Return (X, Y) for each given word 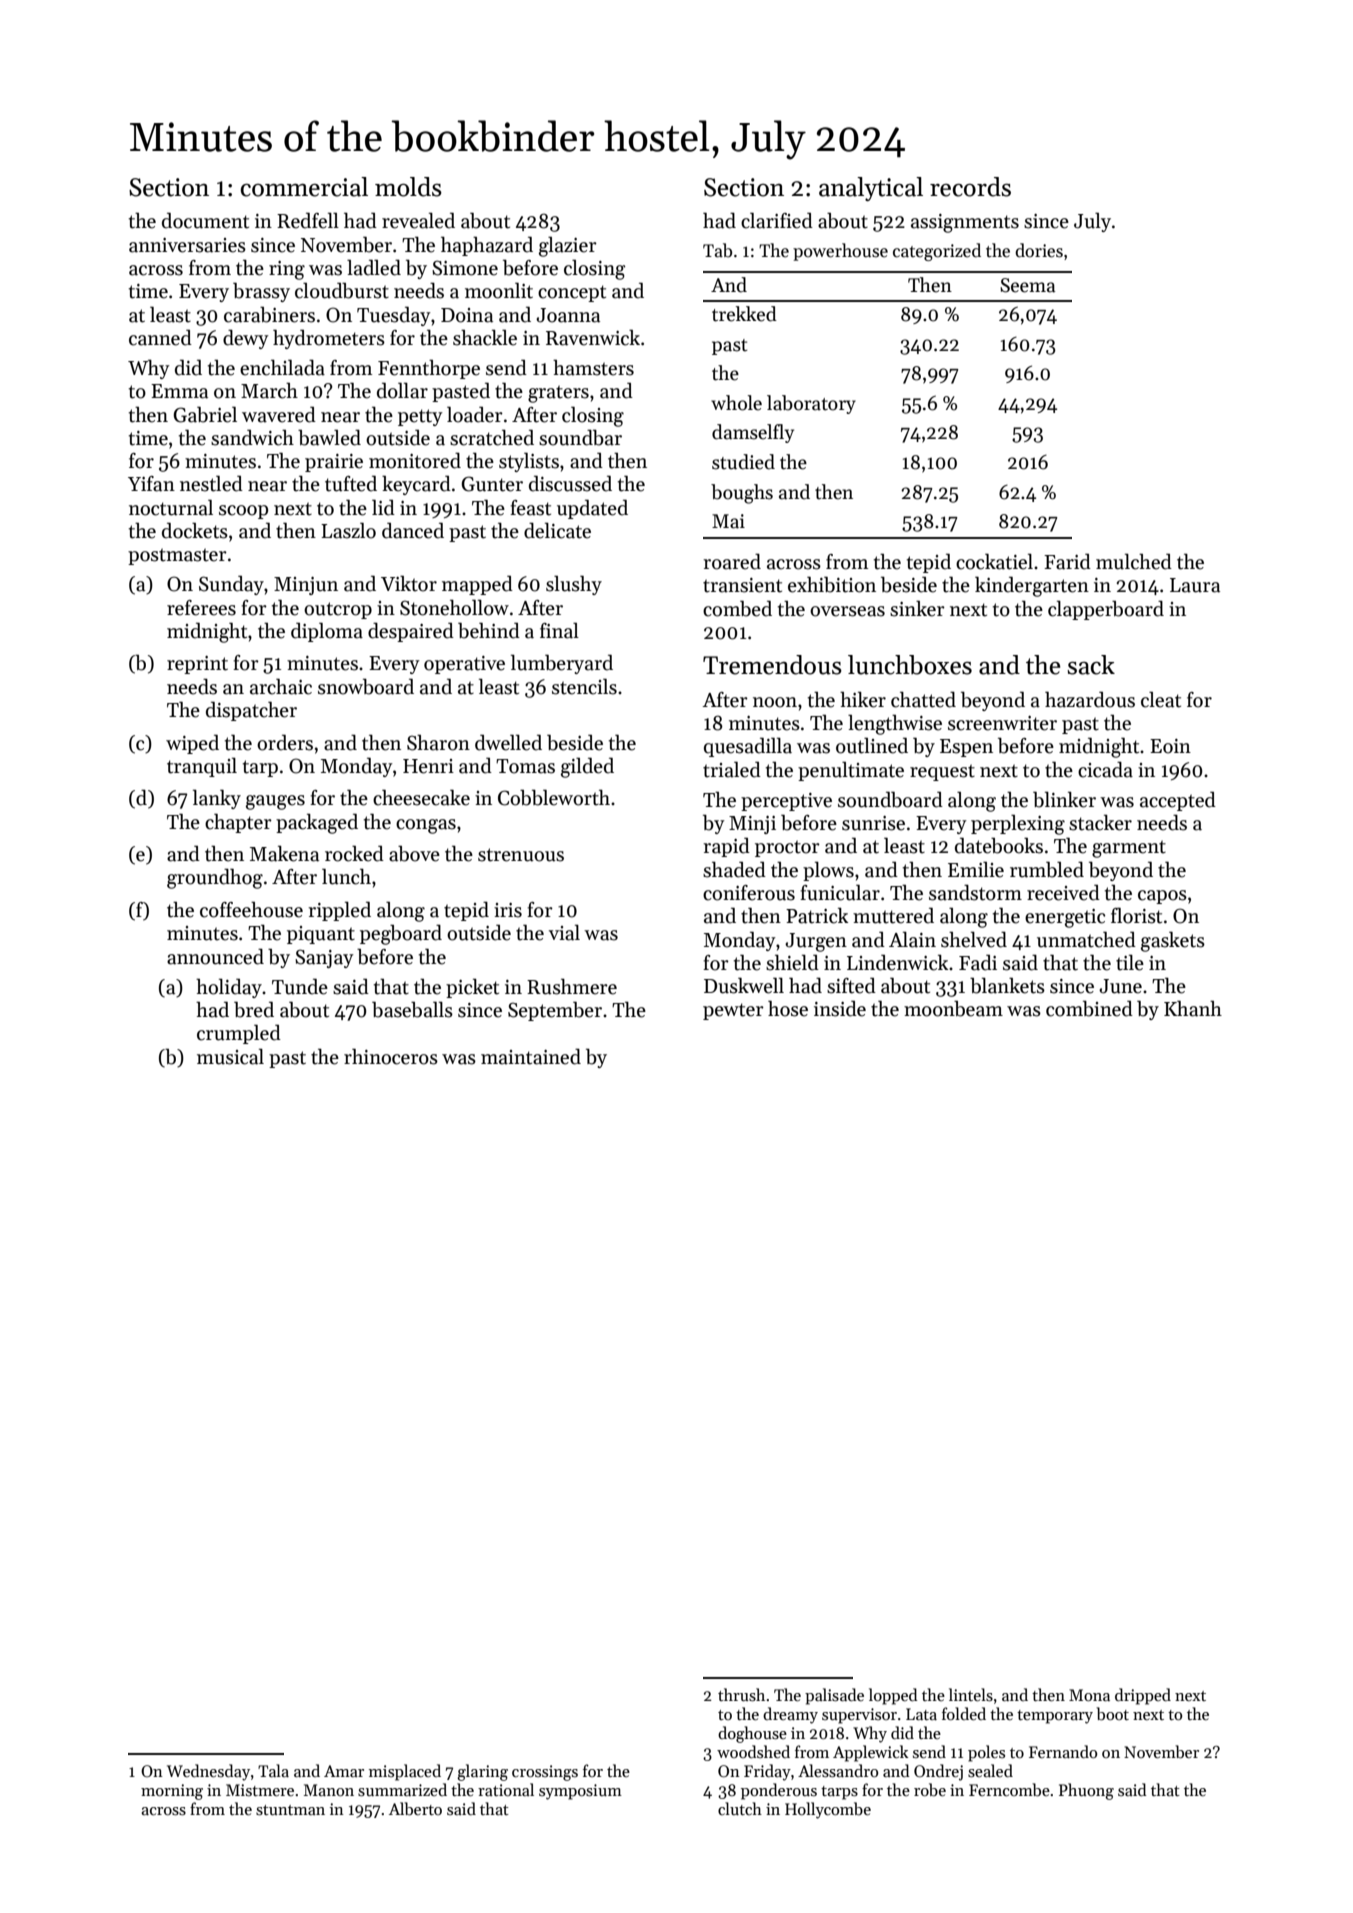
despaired (411, 632)
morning (172, 1792)
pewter (733, 1011)
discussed (570, 483)
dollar (402, 390)
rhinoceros (391, 1056)
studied (743, 462)
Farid (1067, 561)
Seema (1027, 285)
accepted (1178, 801)
